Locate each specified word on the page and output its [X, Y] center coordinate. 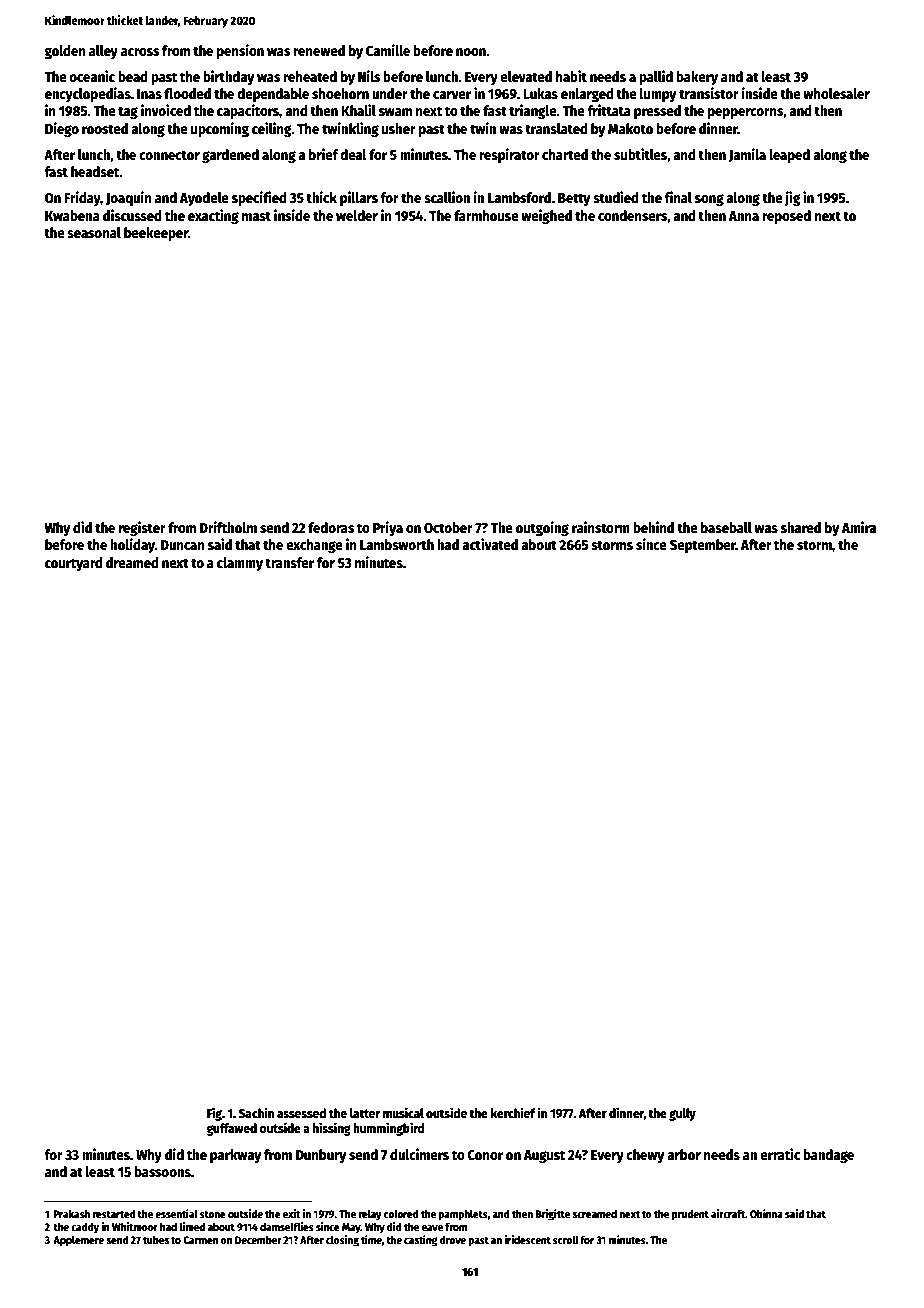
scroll [566, 1239]
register [142, 528]
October [448, 527]
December [258, 1239]
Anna [744, 216]
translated [556, 128]
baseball [726, 527]
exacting [213, 216]
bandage [828, 1156]
